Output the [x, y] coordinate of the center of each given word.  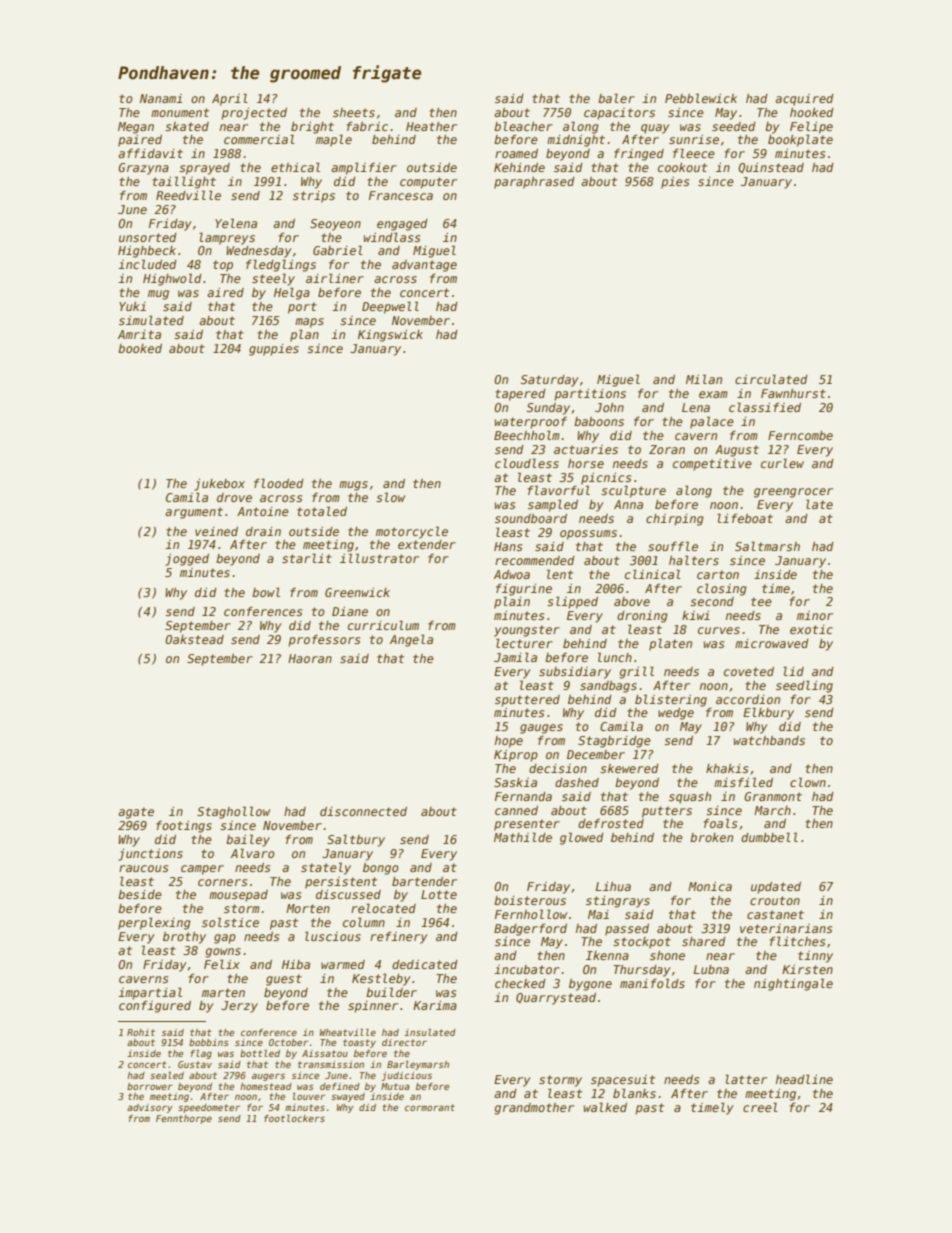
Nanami [161, 98]
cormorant [430, 1107]
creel [760, 1107]
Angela [411, 640]
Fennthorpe [184, 1119]
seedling [804, 686]
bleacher [523, 126]
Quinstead [771, 168]
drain [263, 531]
